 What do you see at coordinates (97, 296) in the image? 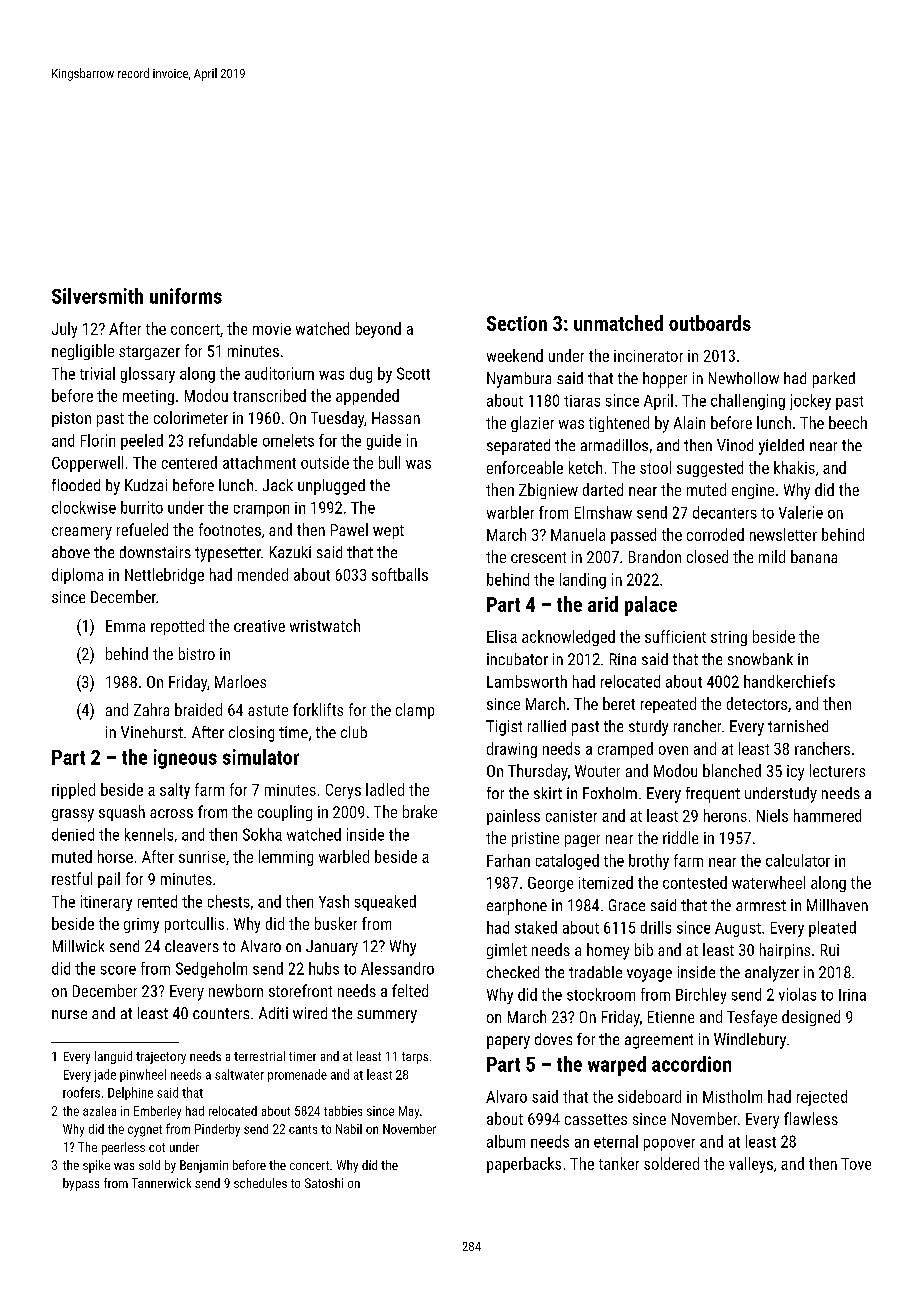
I see `Silversmith` at bounding box center [97, 296].
